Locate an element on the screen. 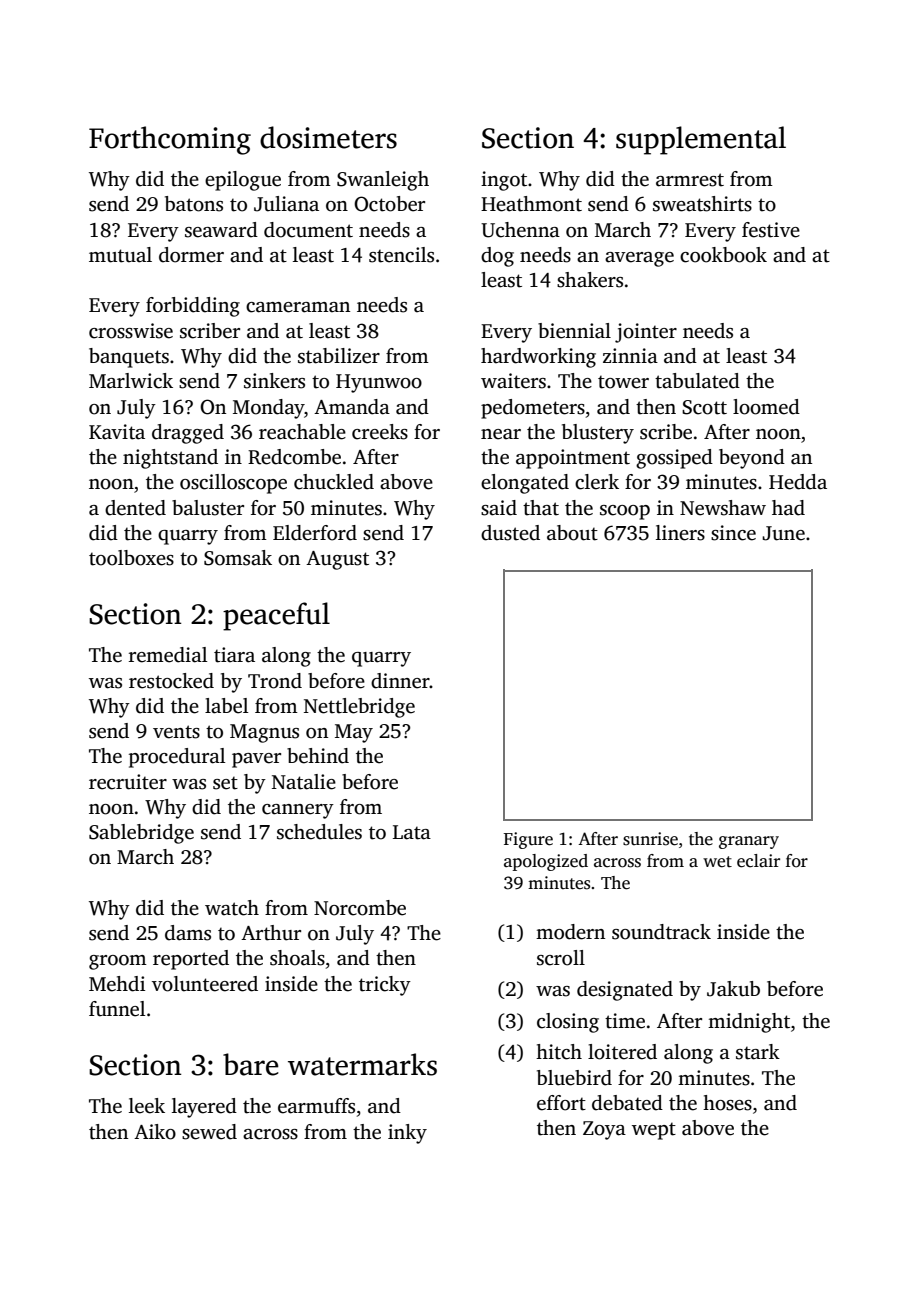 Image resolution: width=924 pixels, height=1311 pixels. Figure is located at coordinates (528, 840).
